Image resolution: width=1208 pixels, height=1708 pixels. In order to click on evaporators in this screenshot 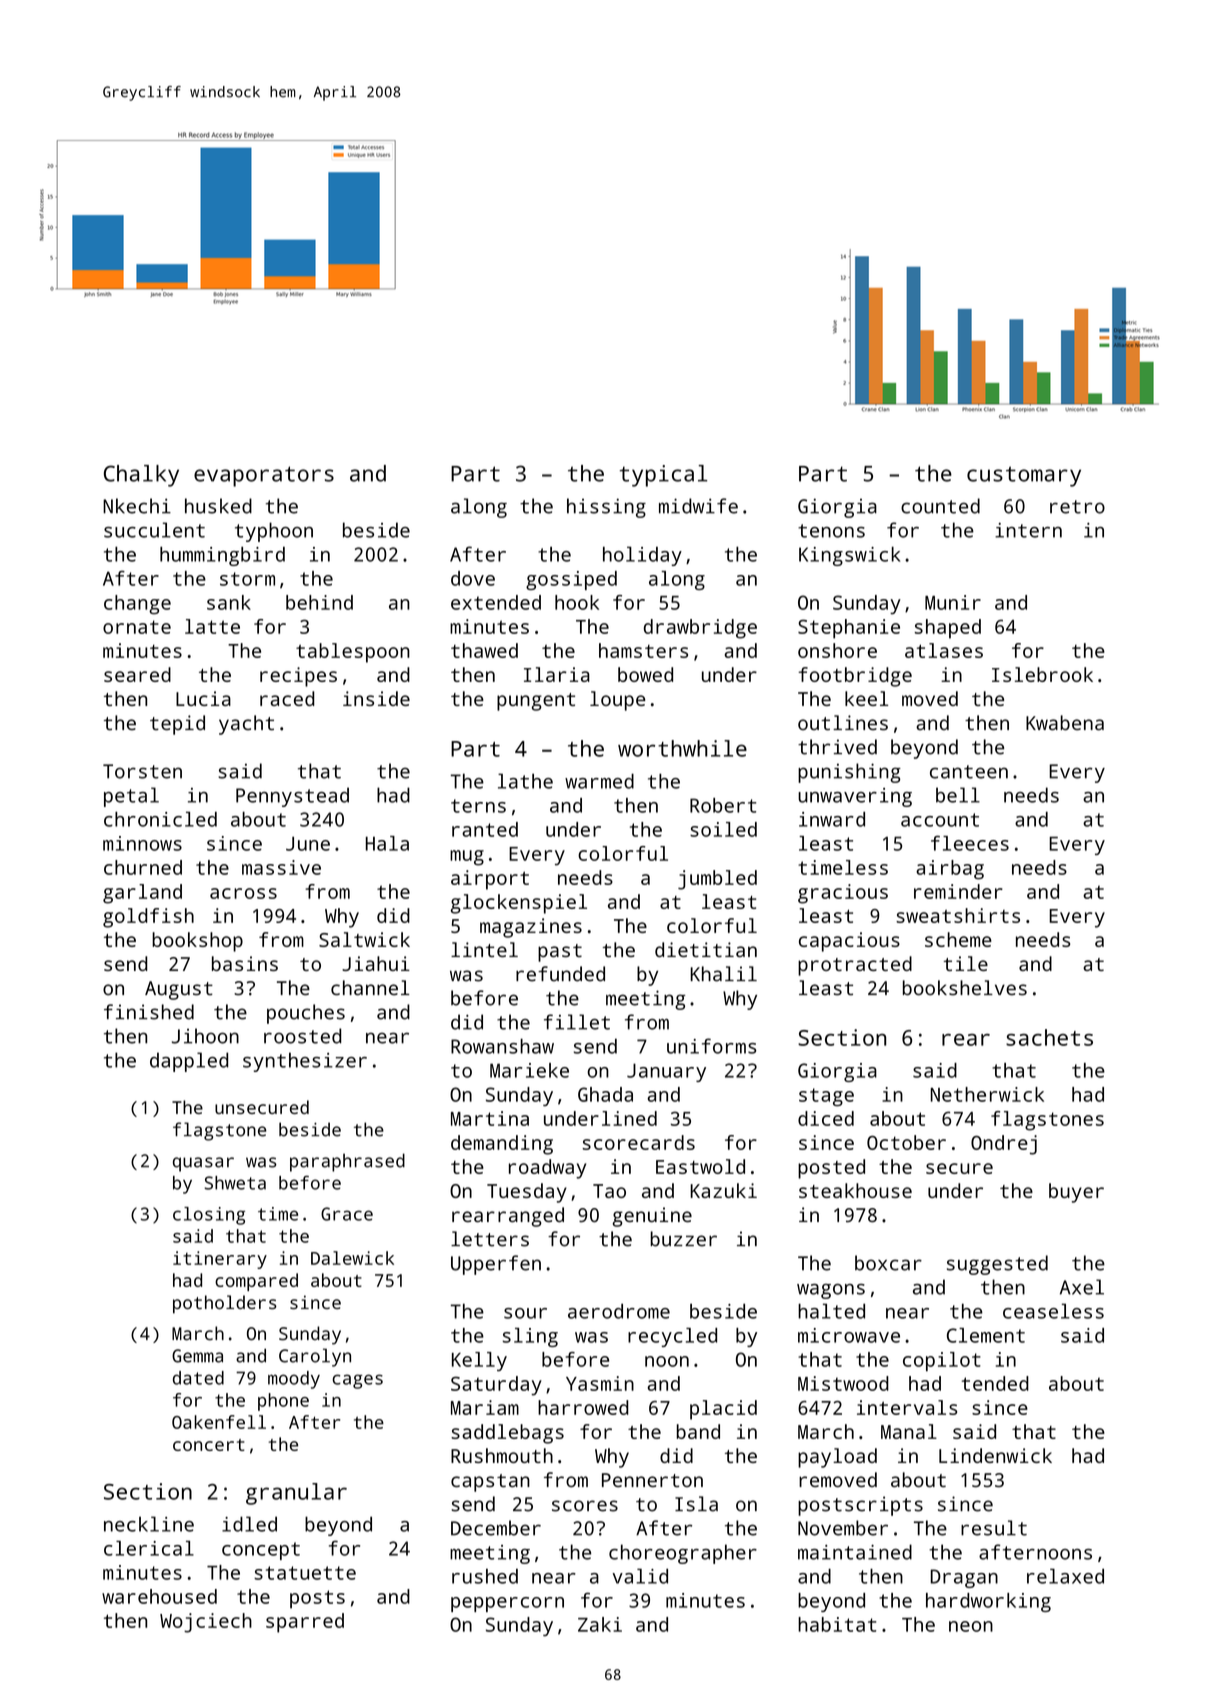, I will do `click(264, 476)`.
